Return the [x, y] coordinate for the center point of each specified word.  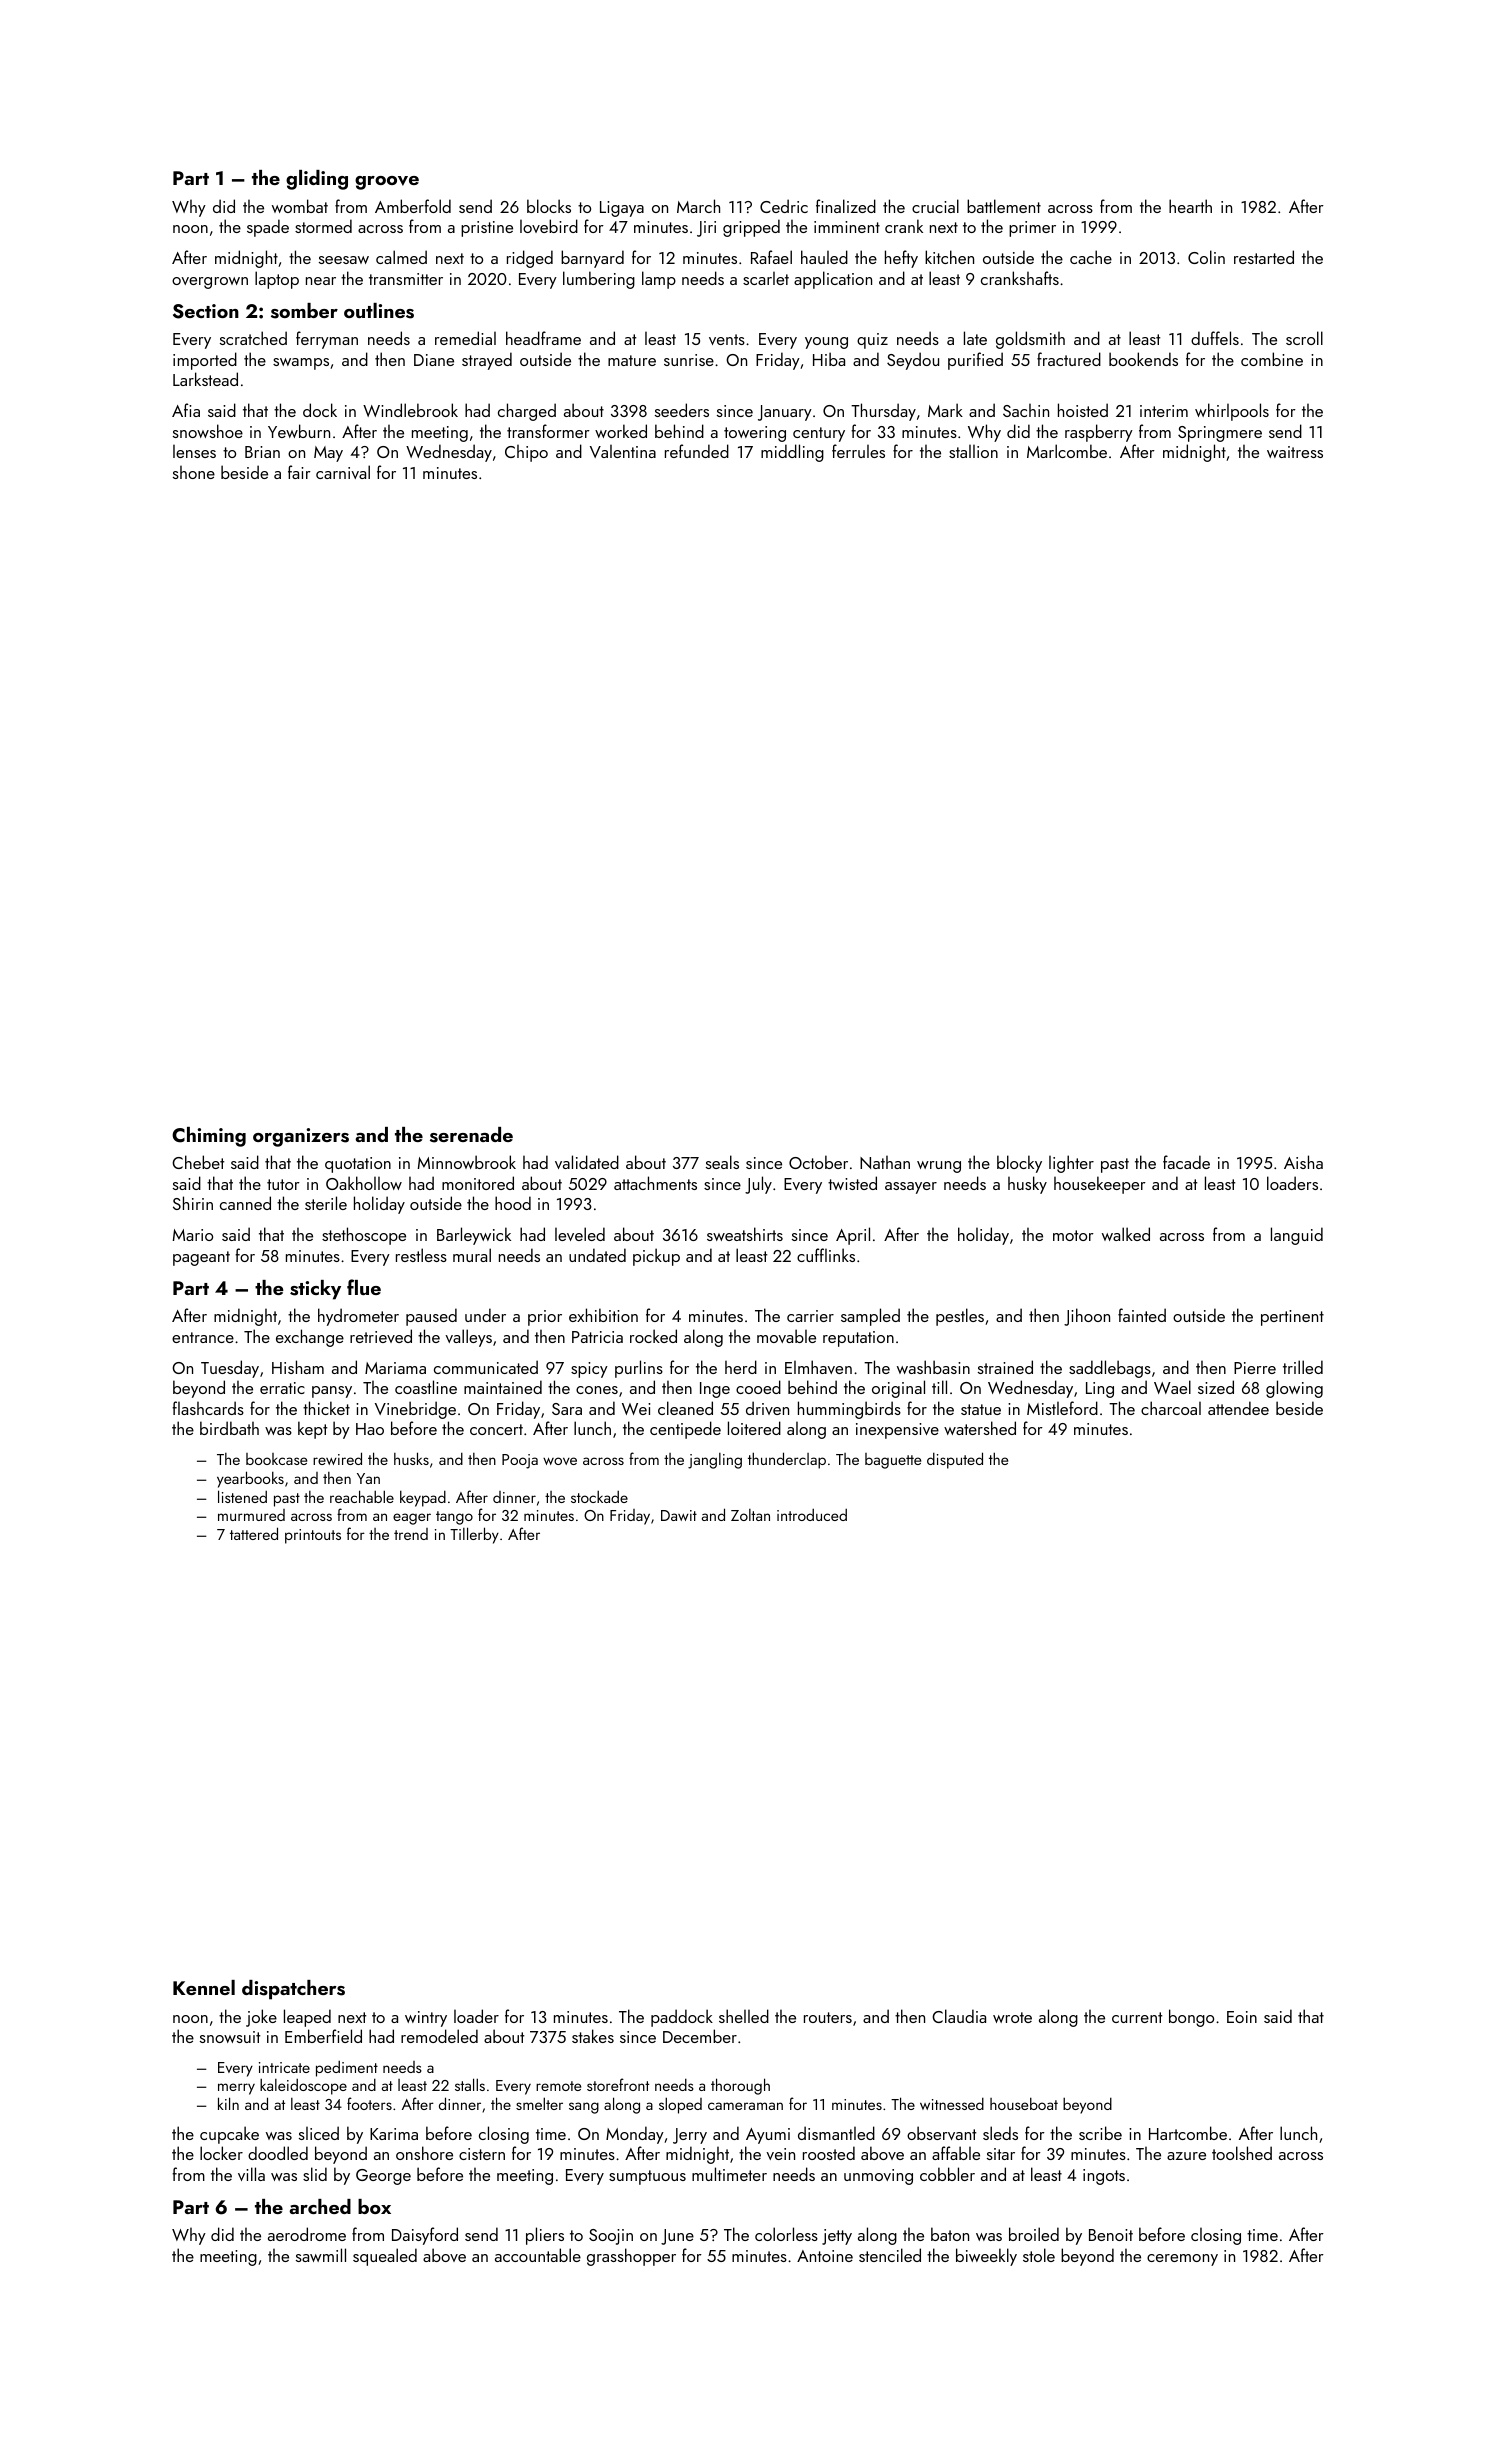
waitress [1295, 452]
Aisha [1303, 1162]
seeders [682, 410]
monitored [478, 1183]
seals [722, 1162]
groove [387, 183]
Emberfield [323, 2036]
